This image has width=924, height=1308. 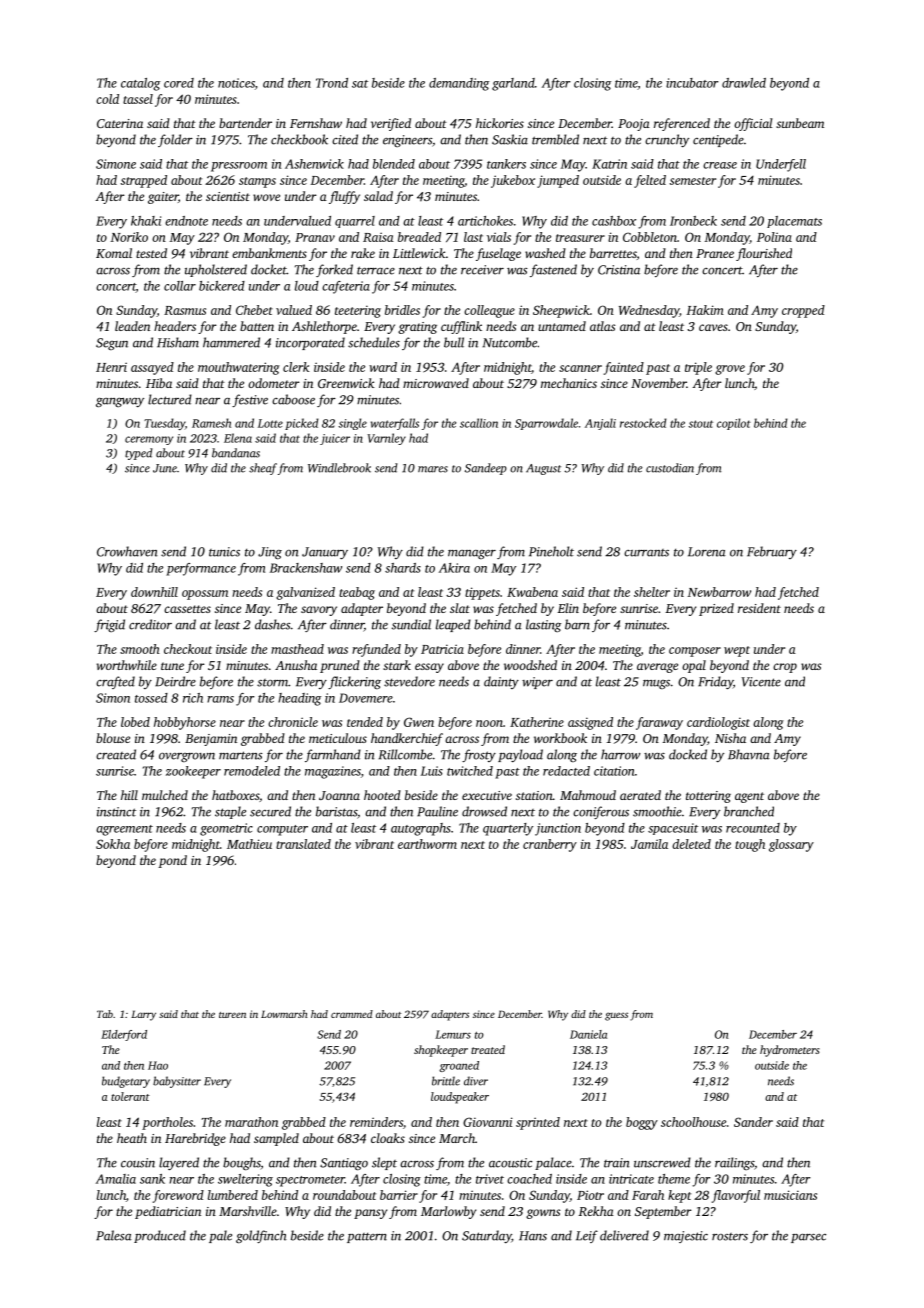 What do you see at coordinates (179, 83) in the image?
I see `cored` at bounding box center [179, 83].
